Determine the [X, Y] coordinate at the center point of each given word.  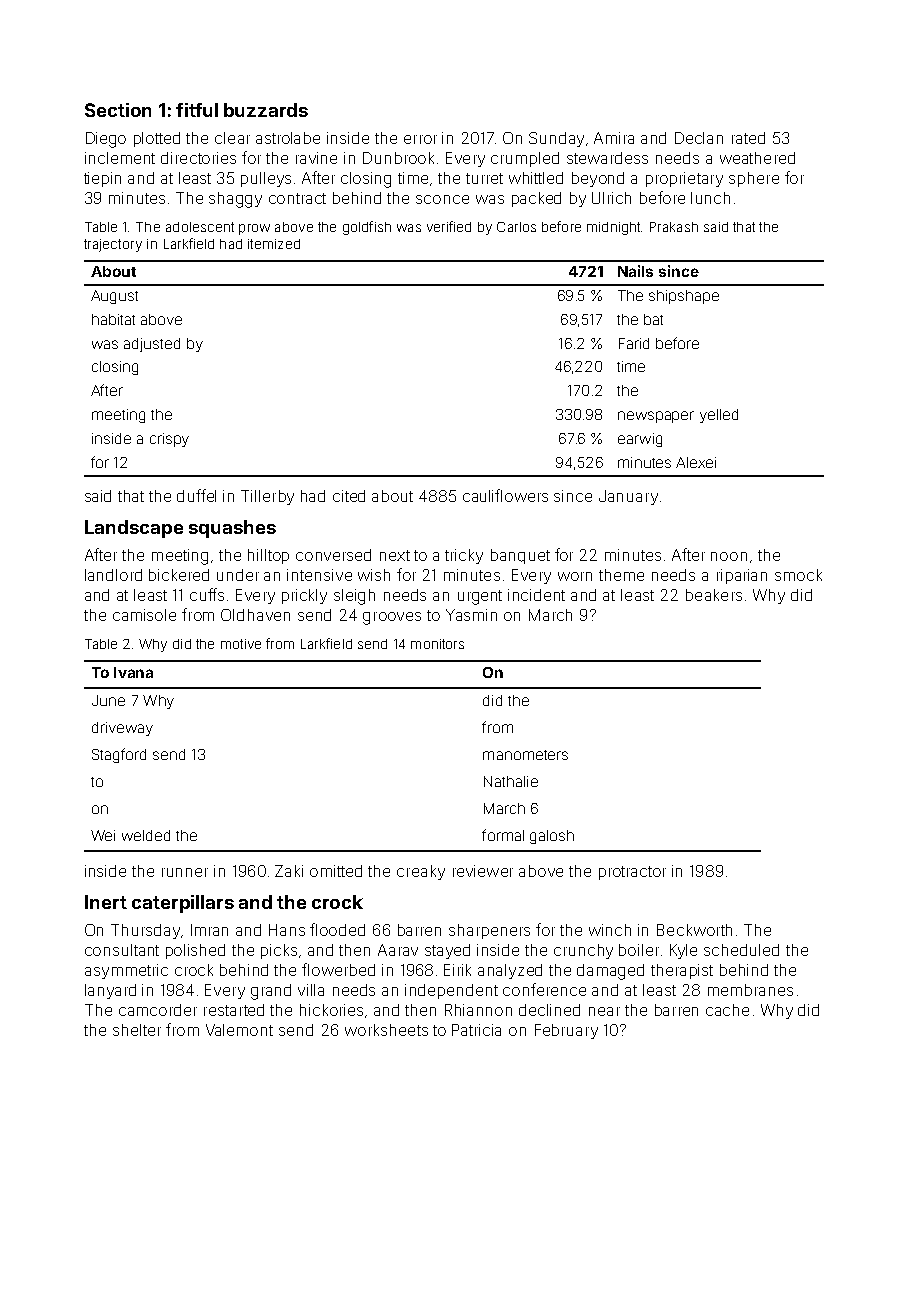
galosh [552, 837]
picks [279, 951]
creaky [421, 872]
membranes [750, 990]
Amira [614, 138]
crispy [169, 440]
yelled [719, 416]
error [420, 139]
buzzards [266, 110]
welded [146, 835]
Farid [634, 343]
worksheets [386, 1030]
